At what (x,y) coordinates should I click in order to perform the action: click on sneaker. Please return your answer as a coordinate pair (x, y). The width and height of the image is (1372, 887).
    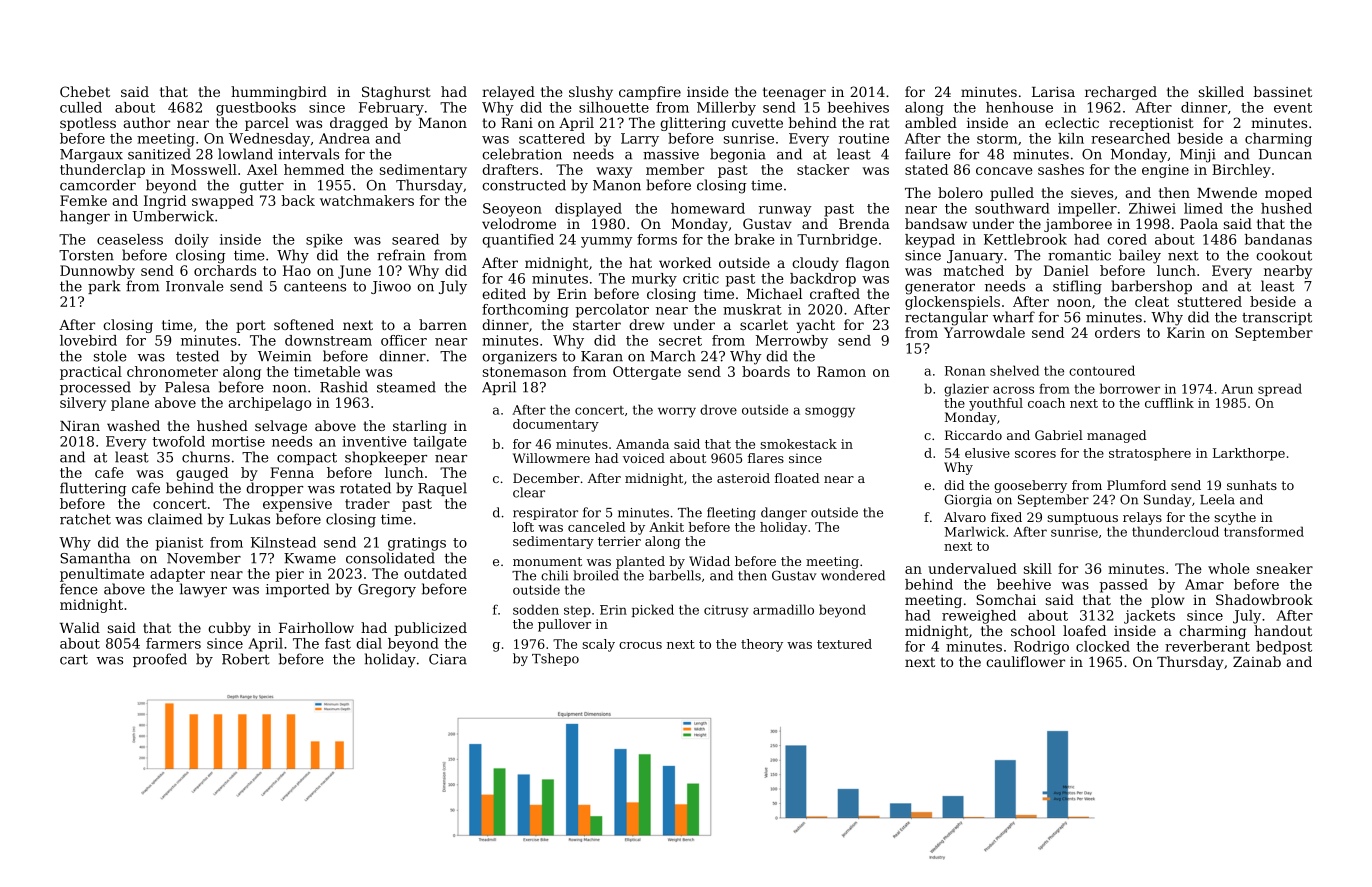
    Looking at the image, I should click on (1285, 568).
